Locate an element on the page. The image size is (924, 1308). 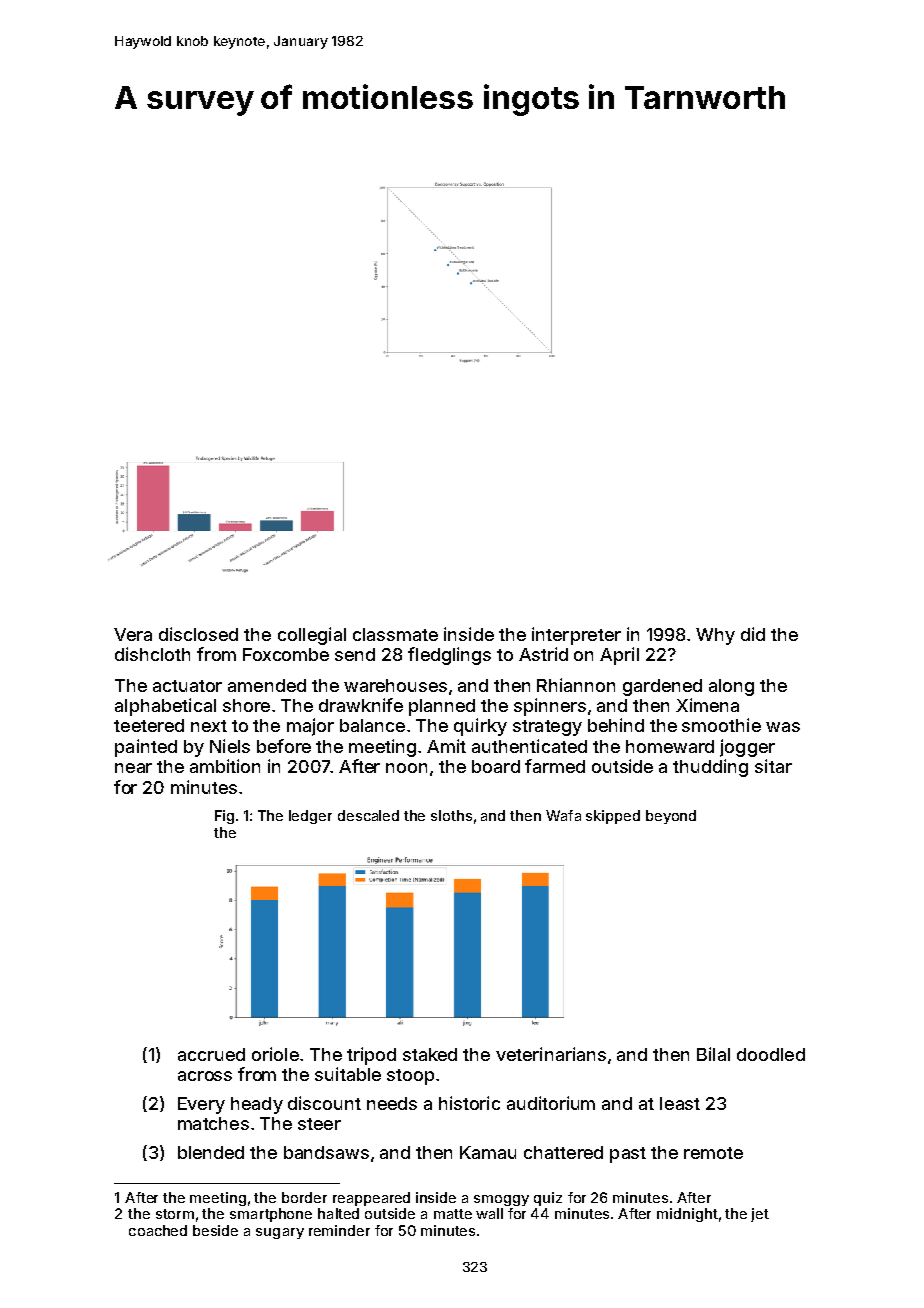
Niels is located at coordinates (230, 746).
